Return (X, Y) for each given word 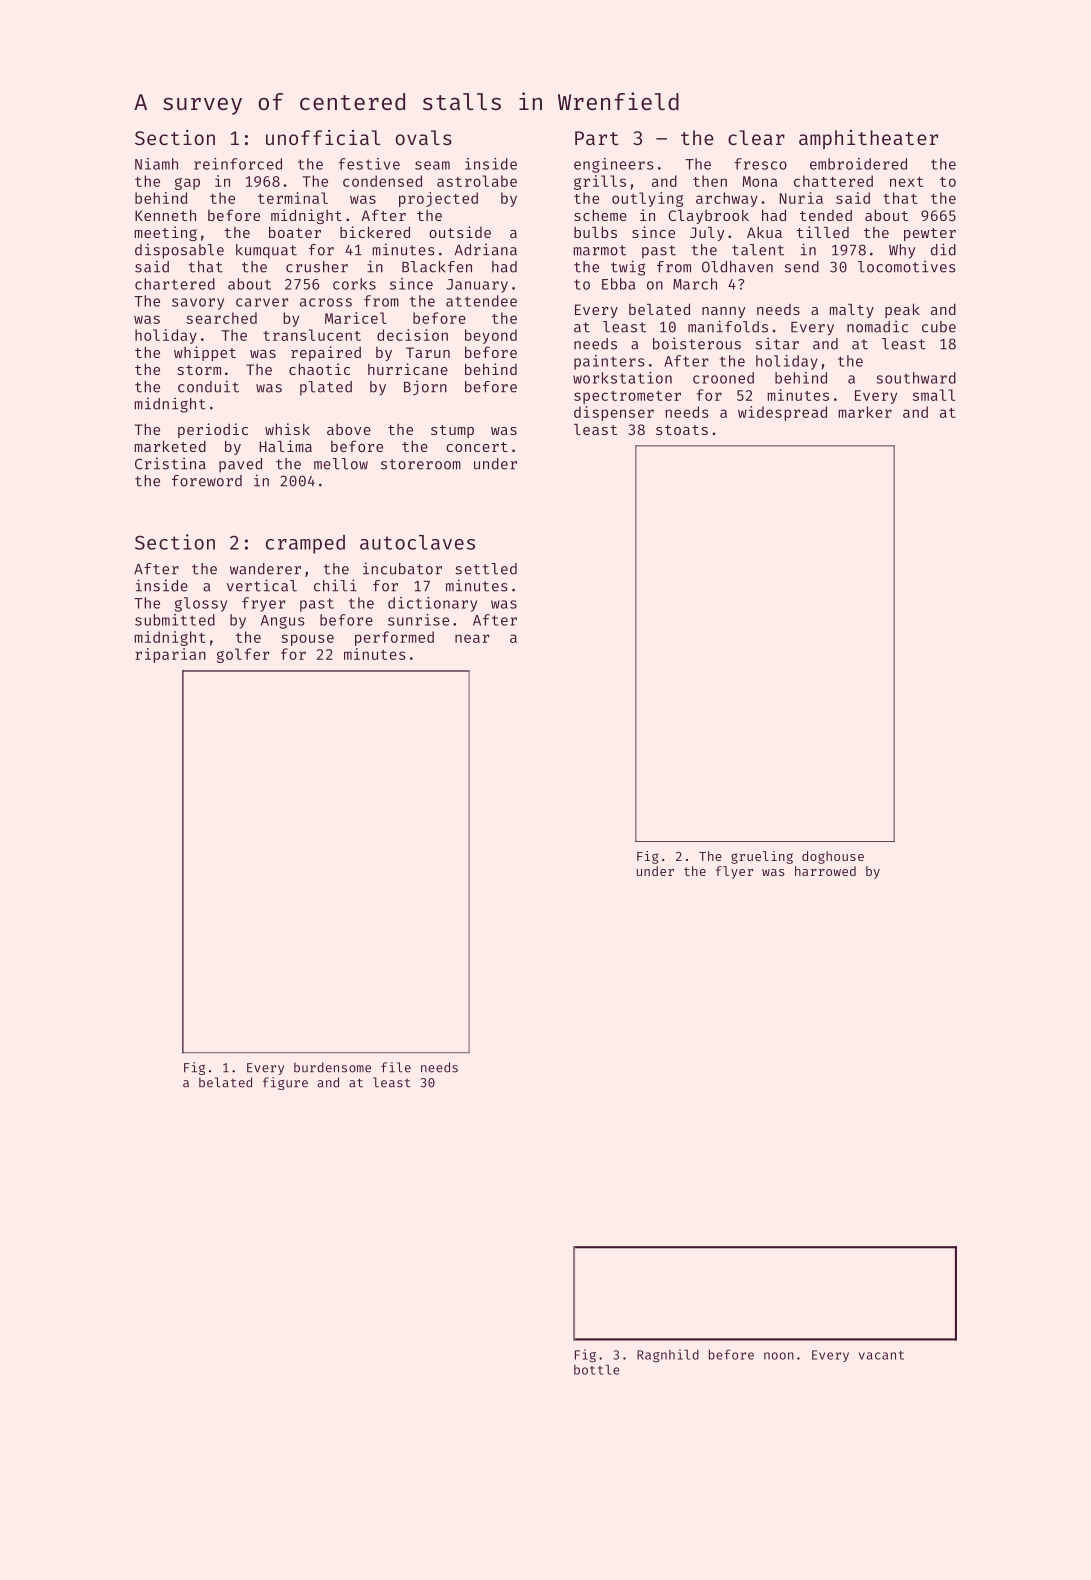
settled (486, 569)
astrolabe (477, 181)
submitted (175, 620)
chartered (175, 284)
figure (285, 1083)
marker (865, 412)
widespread (782, 413)
